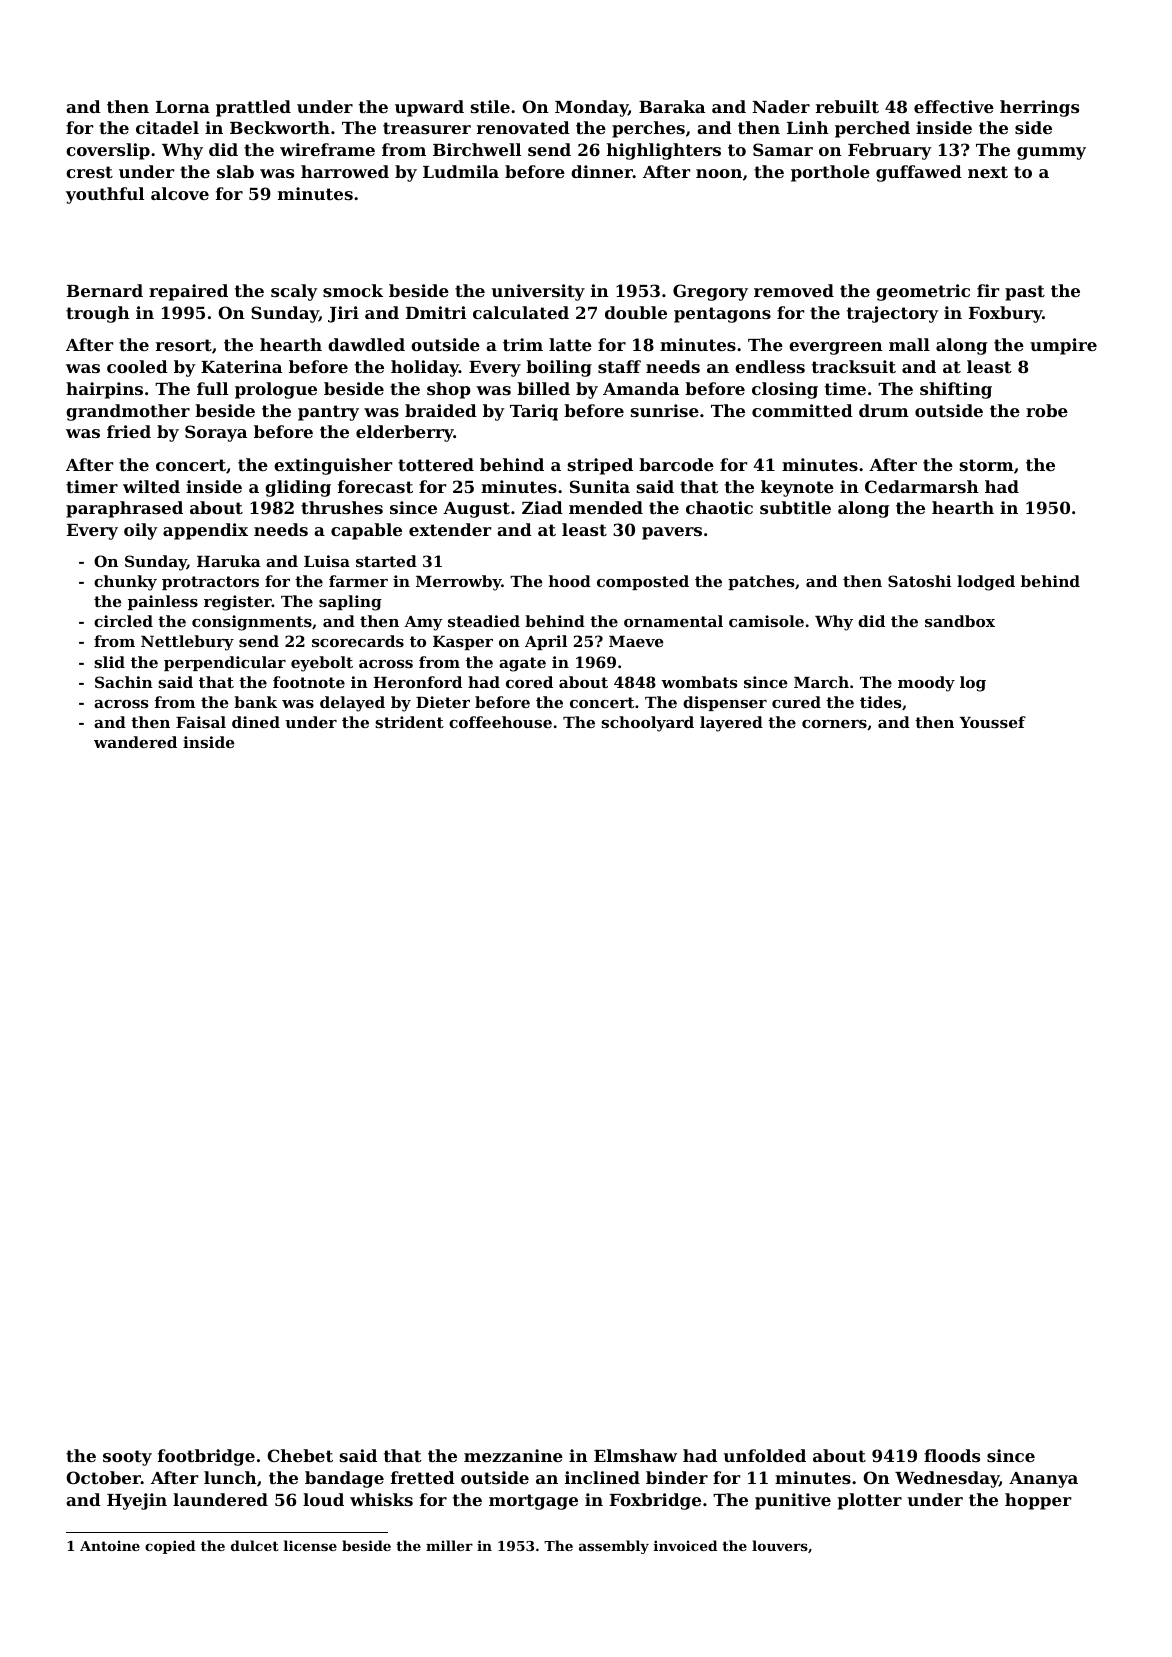 This screenshot has height=1657, width=1172. I want to click on hood, so click(570, 581).
